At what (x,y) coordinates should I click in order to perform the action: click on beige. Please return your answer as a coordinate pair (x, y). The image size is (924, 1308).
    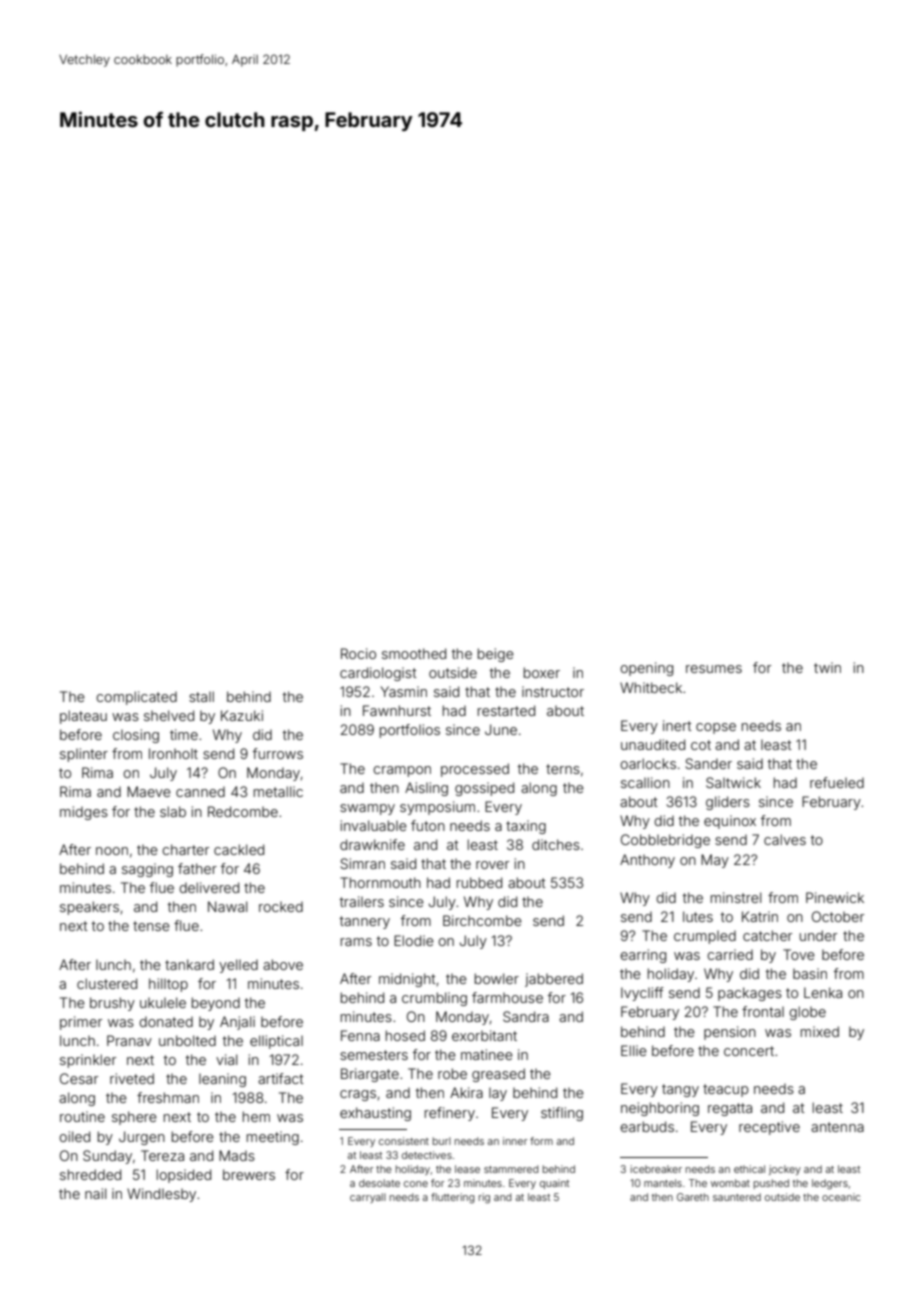
    Looking at the image, I should click on (496, 655).
